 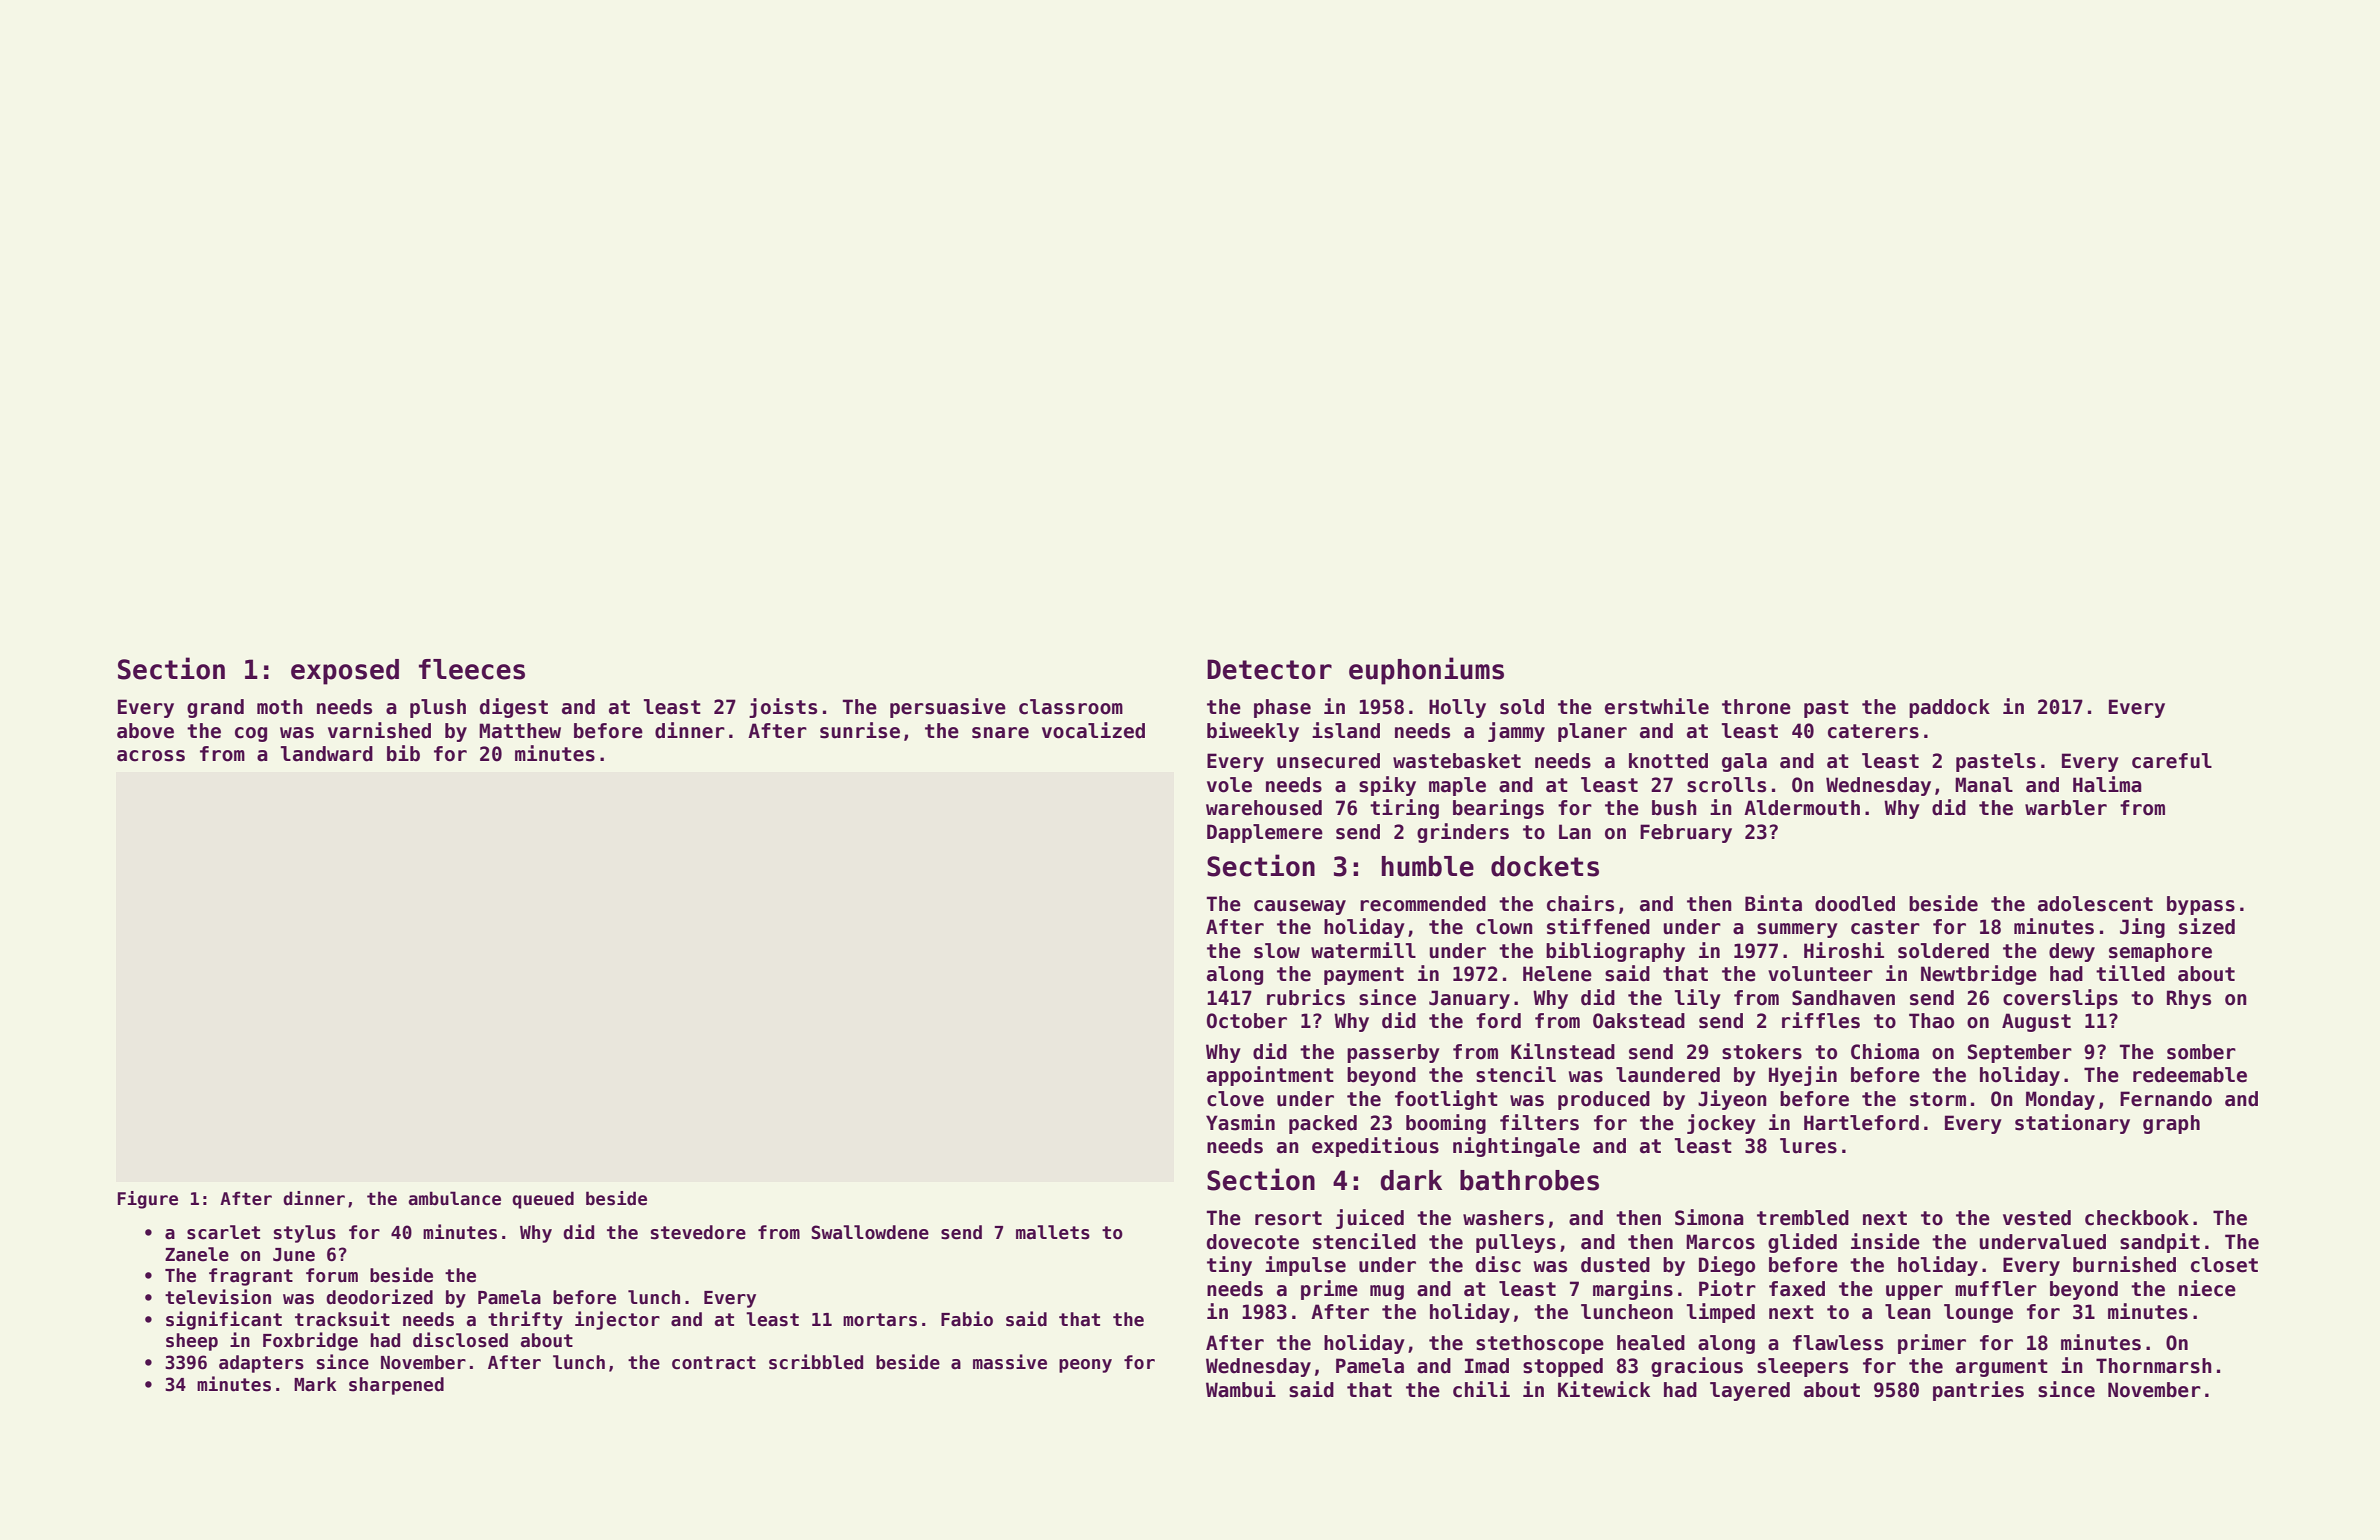 What do you see at coordinates (1247, 1021) in the document?
I see `October` at bounding box center [1247, 1021].
